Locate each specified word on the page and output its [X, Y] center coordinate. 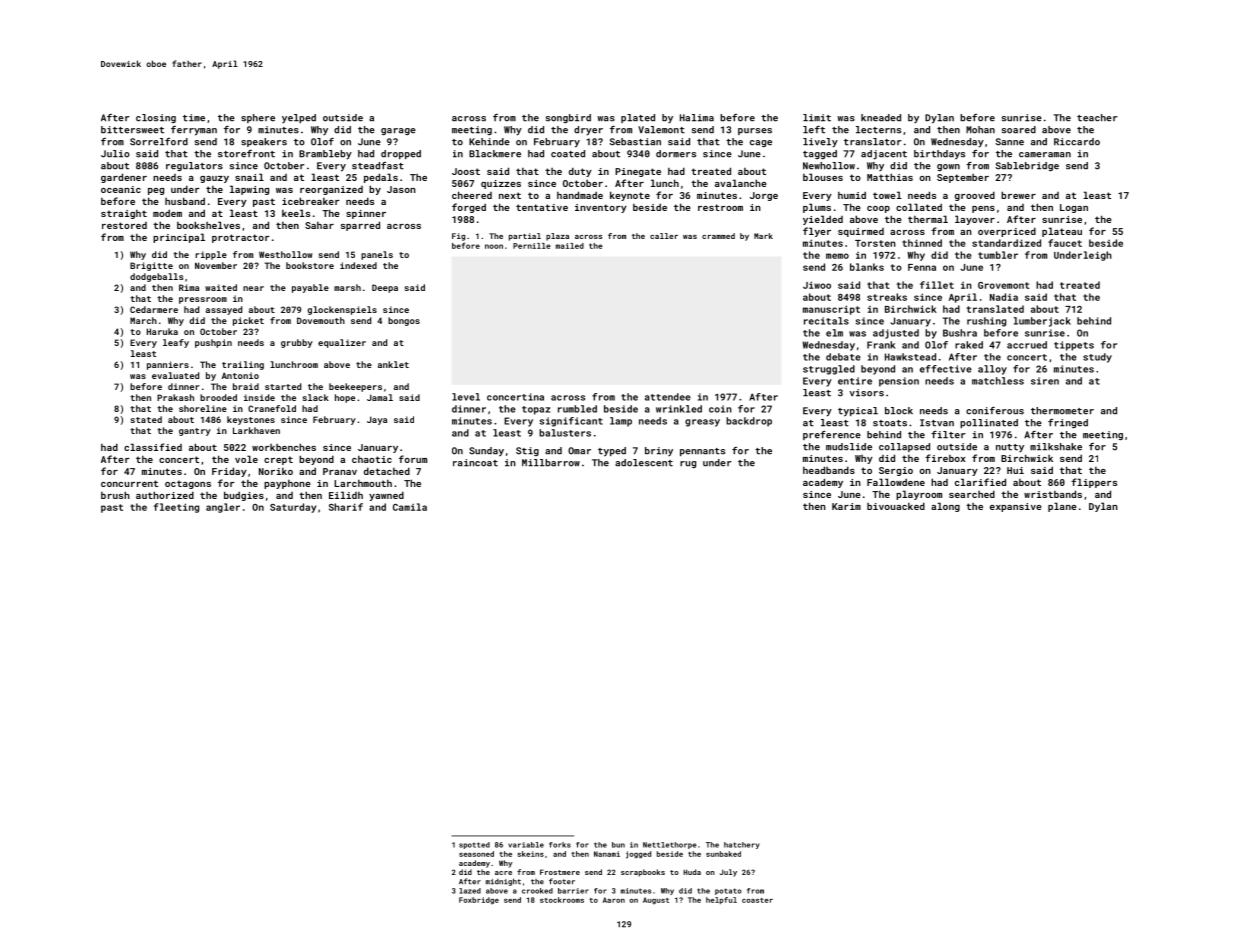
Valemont [661, 130]
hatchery [742, 845]
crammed [718, 236]
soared [1019, 130]
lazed [470, 891]
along [945, 507]
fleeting [176, 508]
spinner [366, 214]
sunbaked [723, 854]
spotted [474, 845]
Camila [410, 507]
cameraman [1045, 155]
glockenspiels [342, 310]
